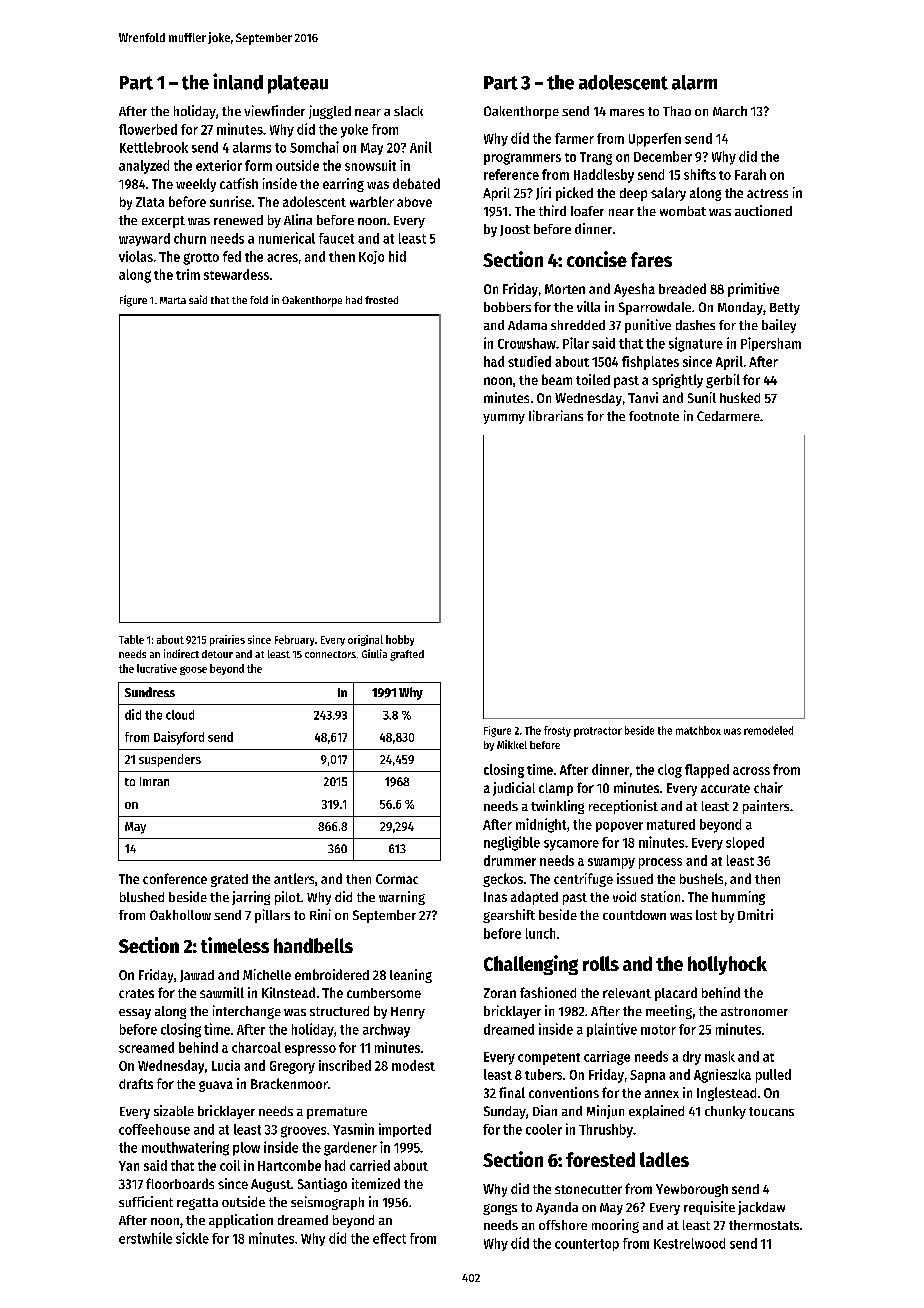  Describe the element at coordinates (239, 183) in the screenshot. I see `catfish` at that location.
